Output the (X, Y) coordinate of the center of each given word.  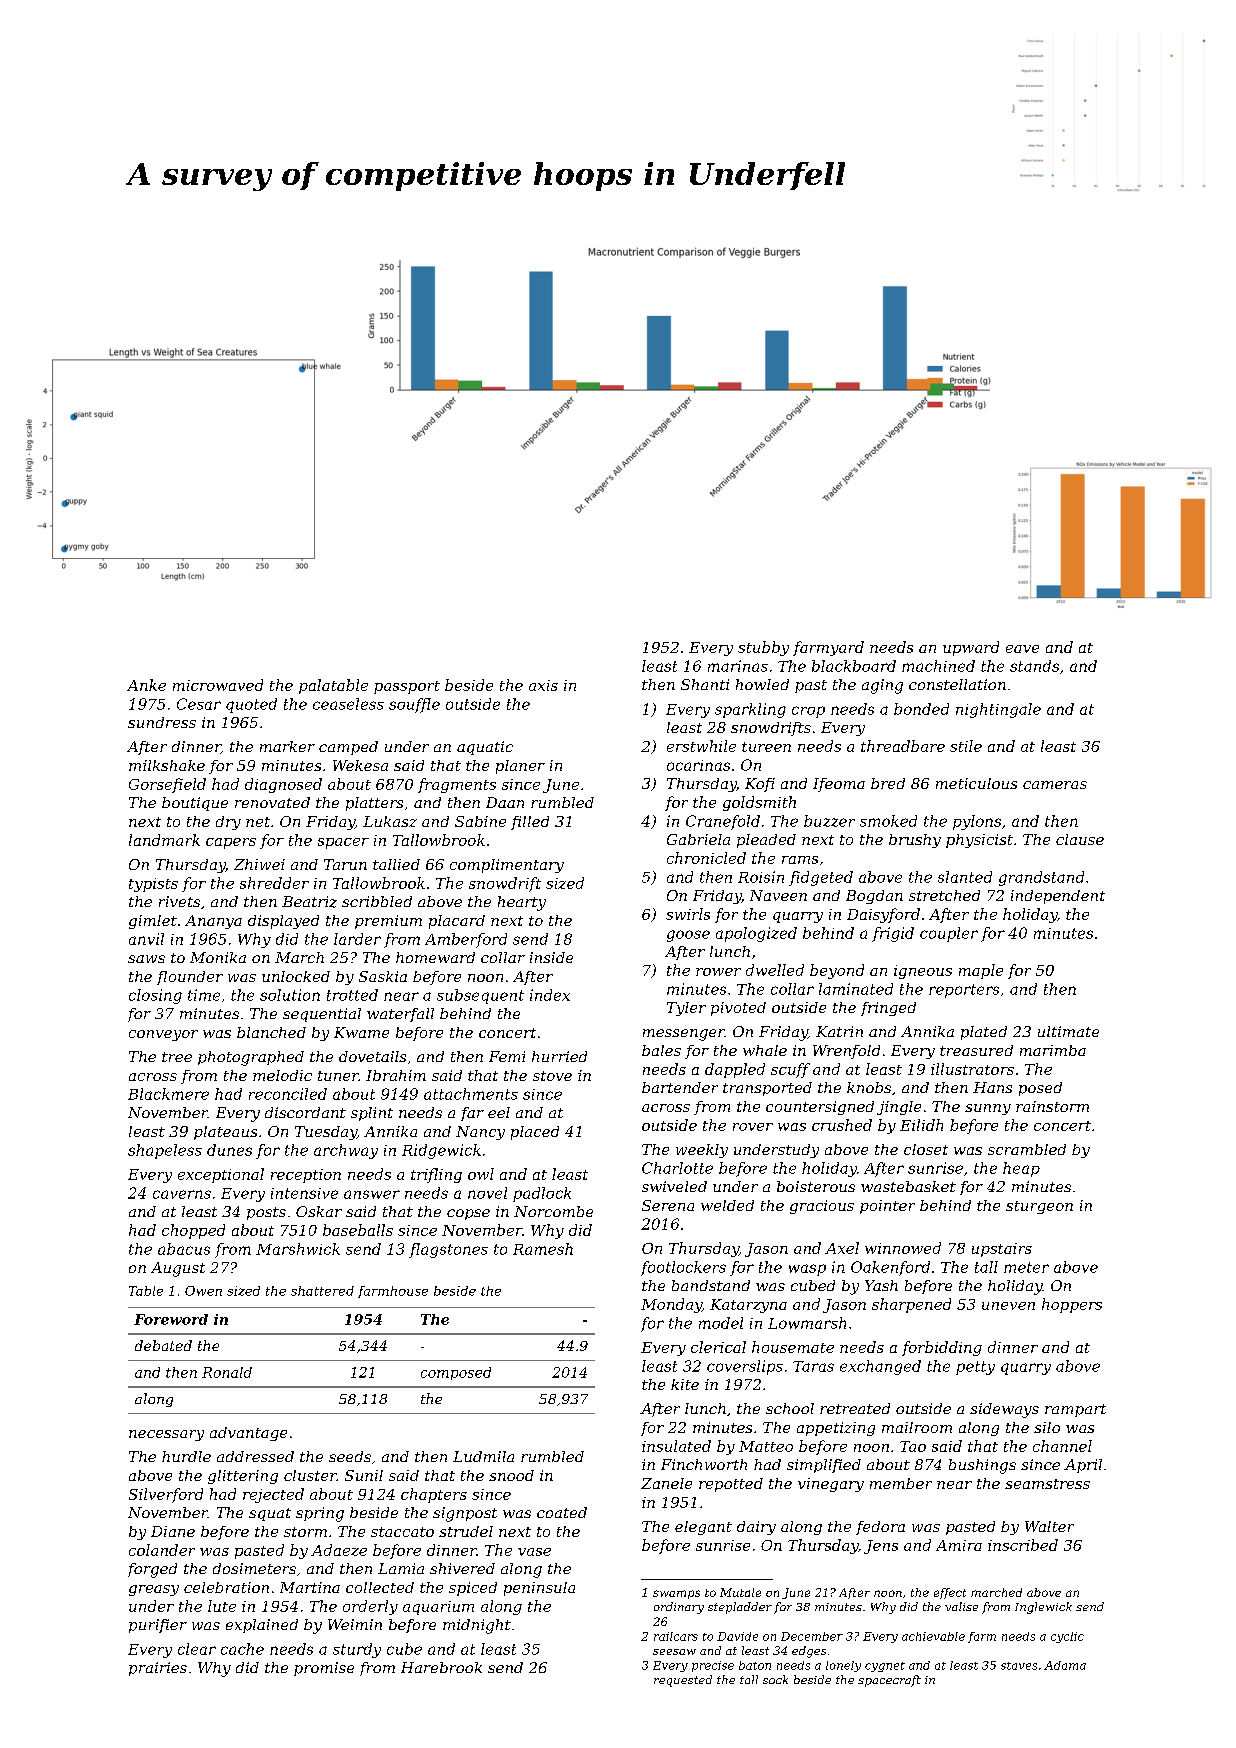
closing (155, 996)
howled (762, 684)
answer (372, 1194)
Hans (992, 1087)
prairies (158, 1669)
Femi (507, 1056)
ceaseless (348, 704)
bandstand (711, 1285)
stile (966, 746)
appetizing (836, 1429)
